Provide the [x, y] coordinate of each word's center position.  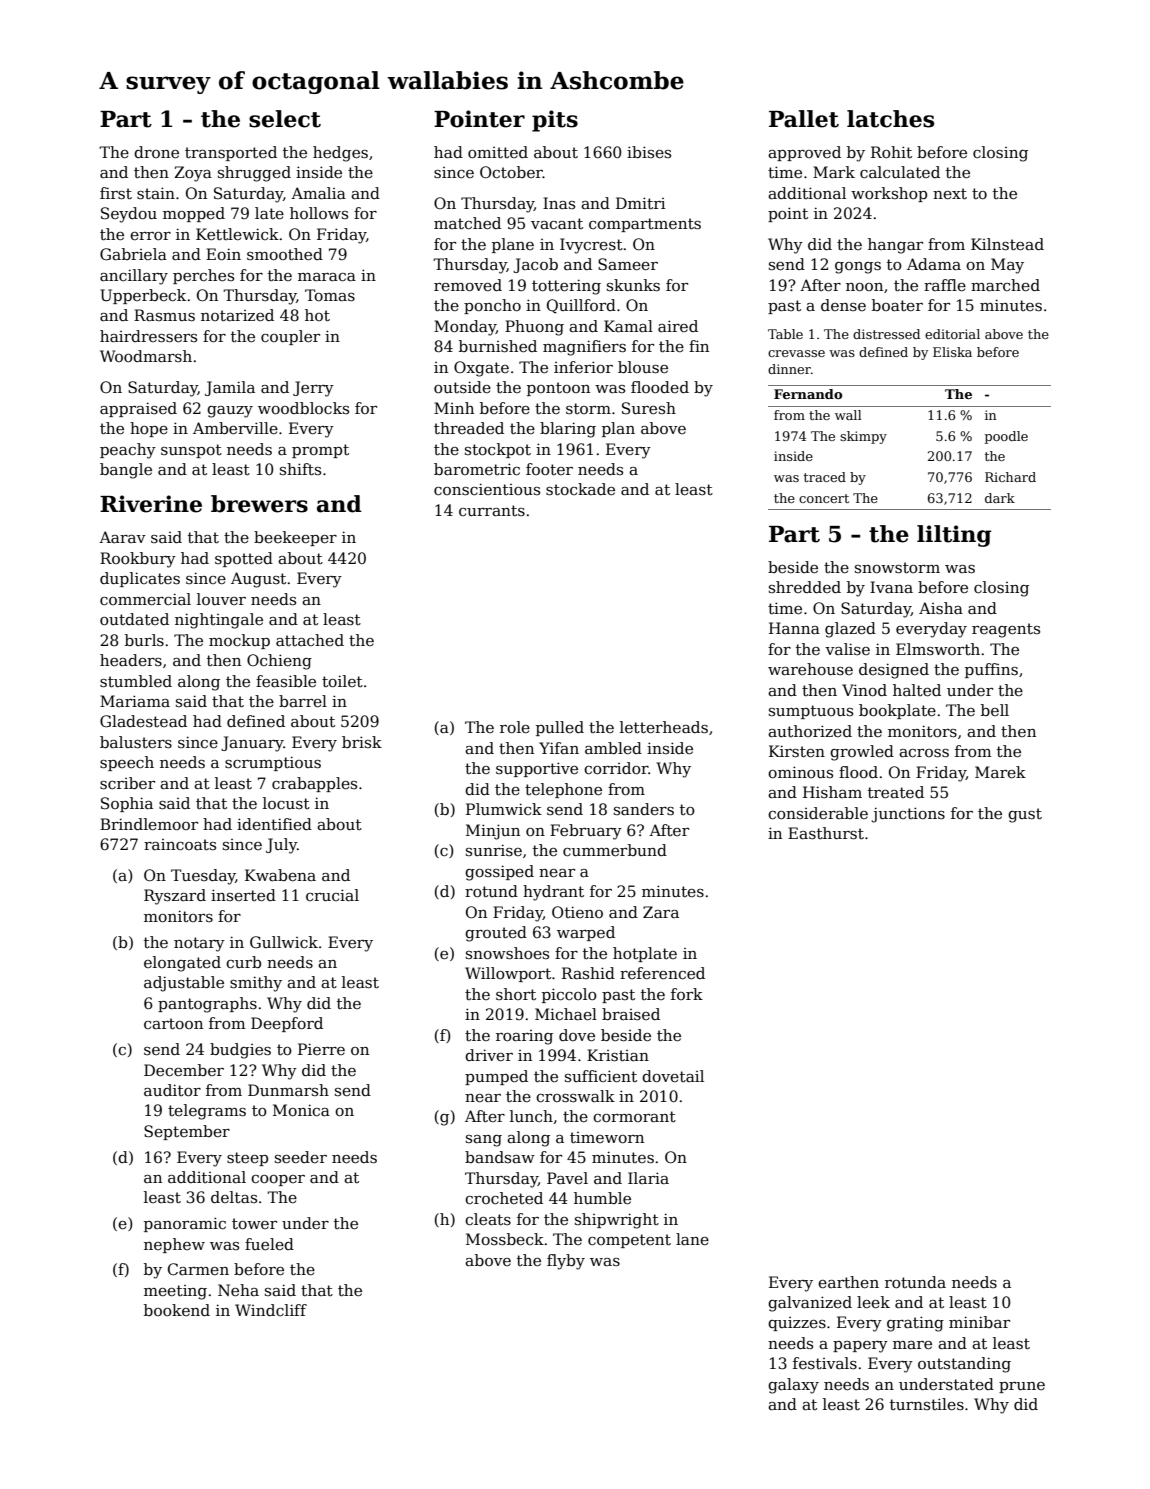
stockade [580, 489]
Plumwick [504, 809]
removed [468, 285]
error [150, 236]
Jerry [313, 389]
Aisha [941, 608]
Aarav [122, 537]
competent [629, 1241]
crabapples [314, 784]
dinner [789, 369]
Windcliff [271, 1310]
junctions [908, 815]
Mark [834, 172]
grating [915, 1324]
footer [549, 469]
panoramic [185, 1224]
